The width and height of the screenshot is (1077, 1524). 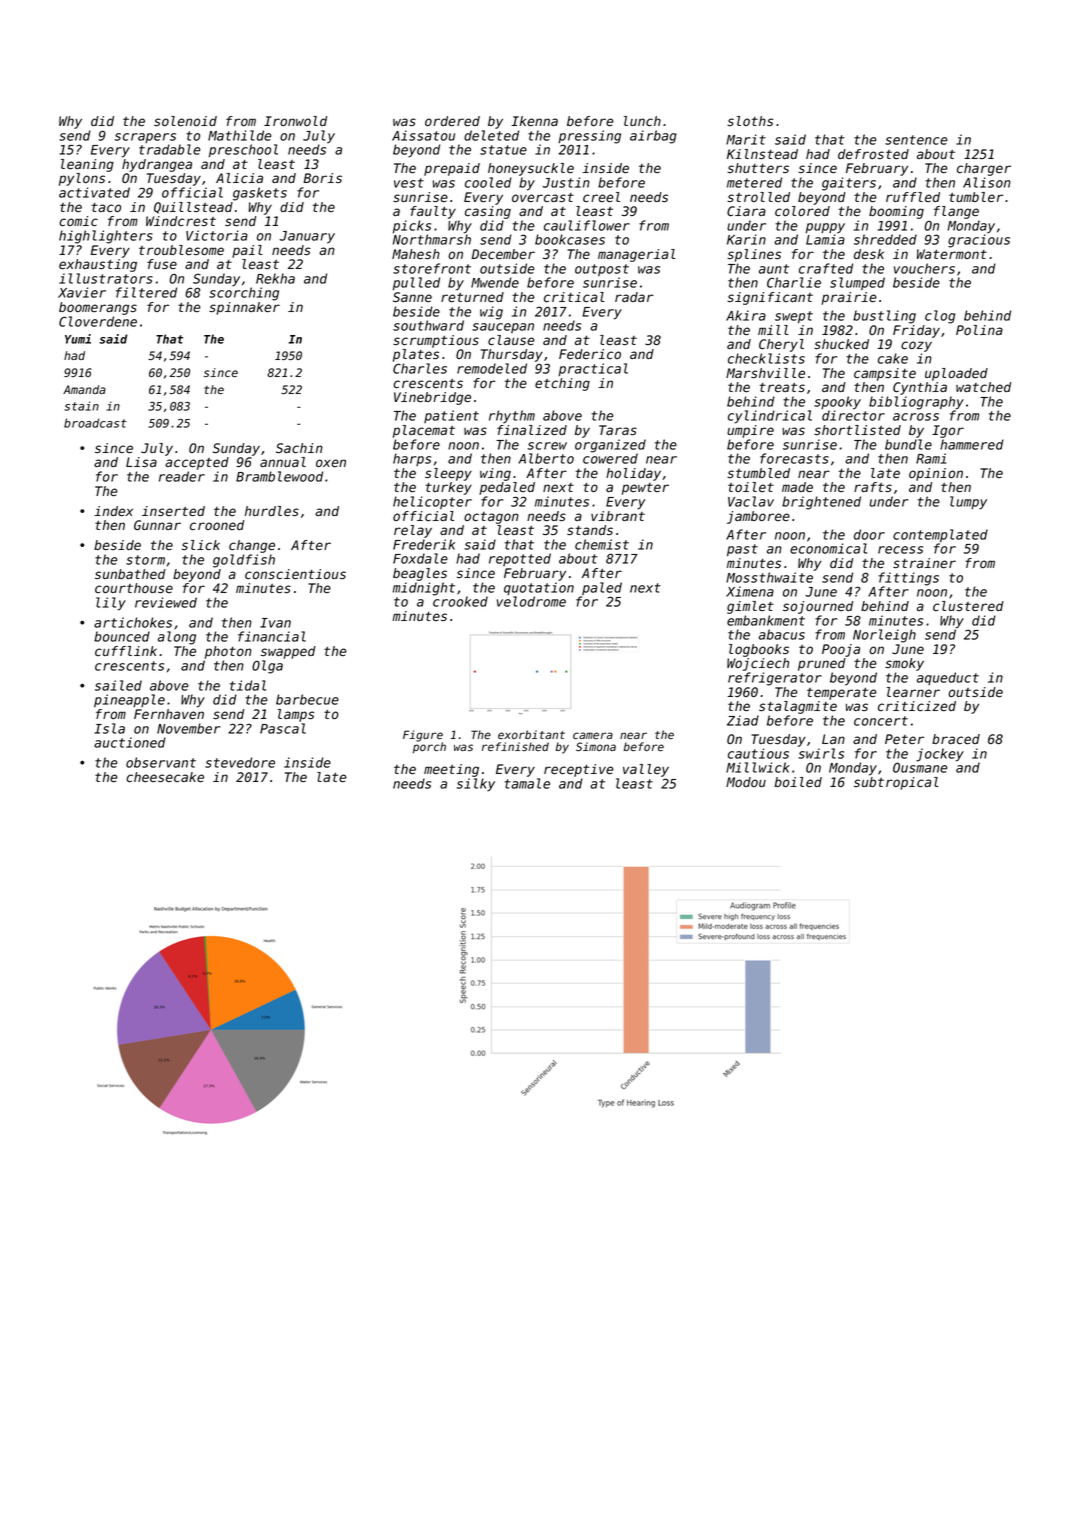 What do you see at coordinates (452, 169) in the screenshot?
I see `prepaid` at bounding box center [452, 169].
